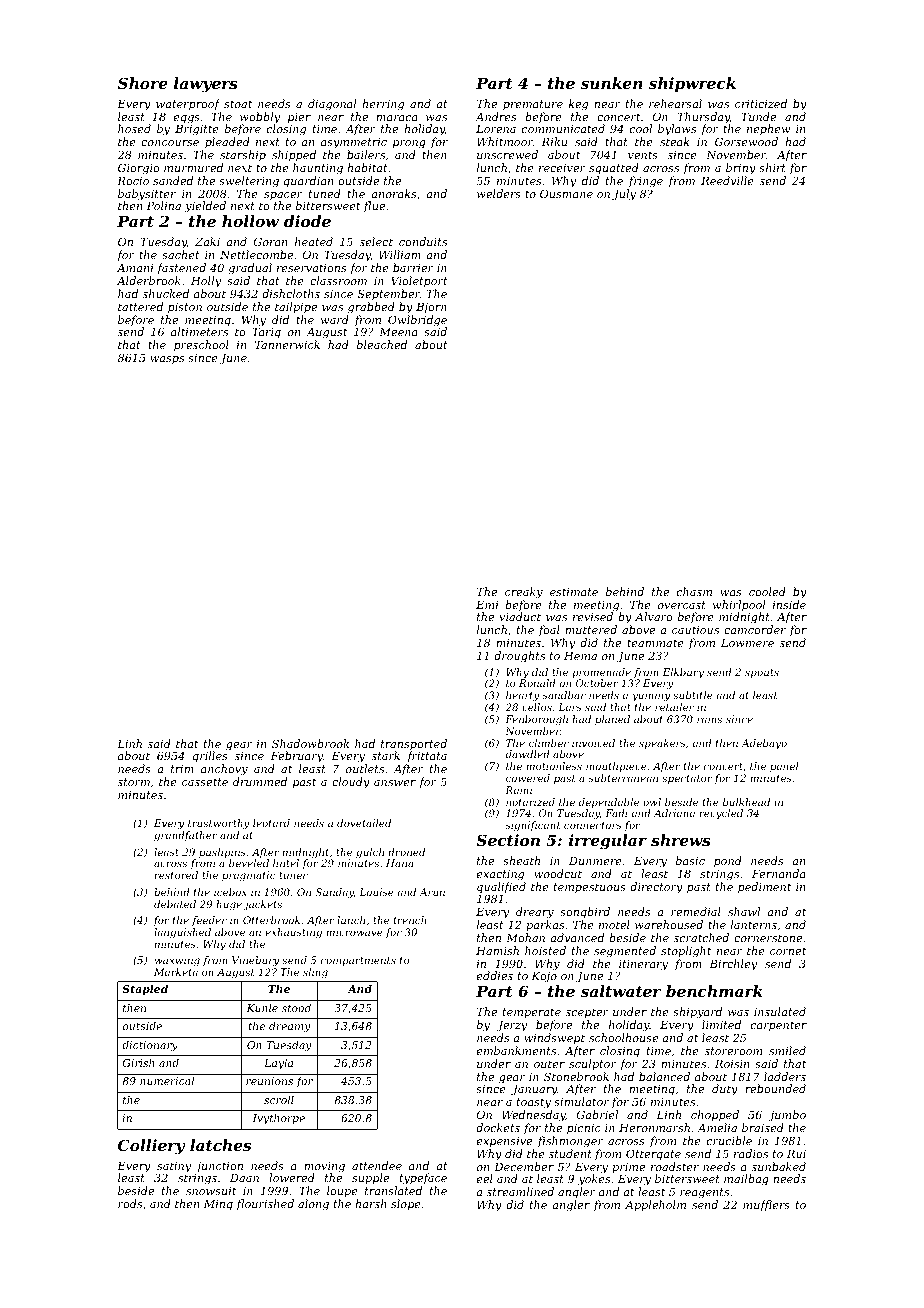 The width and height of the page is (924, 1308). I want to click on Bjorn, so click(431, 308).
